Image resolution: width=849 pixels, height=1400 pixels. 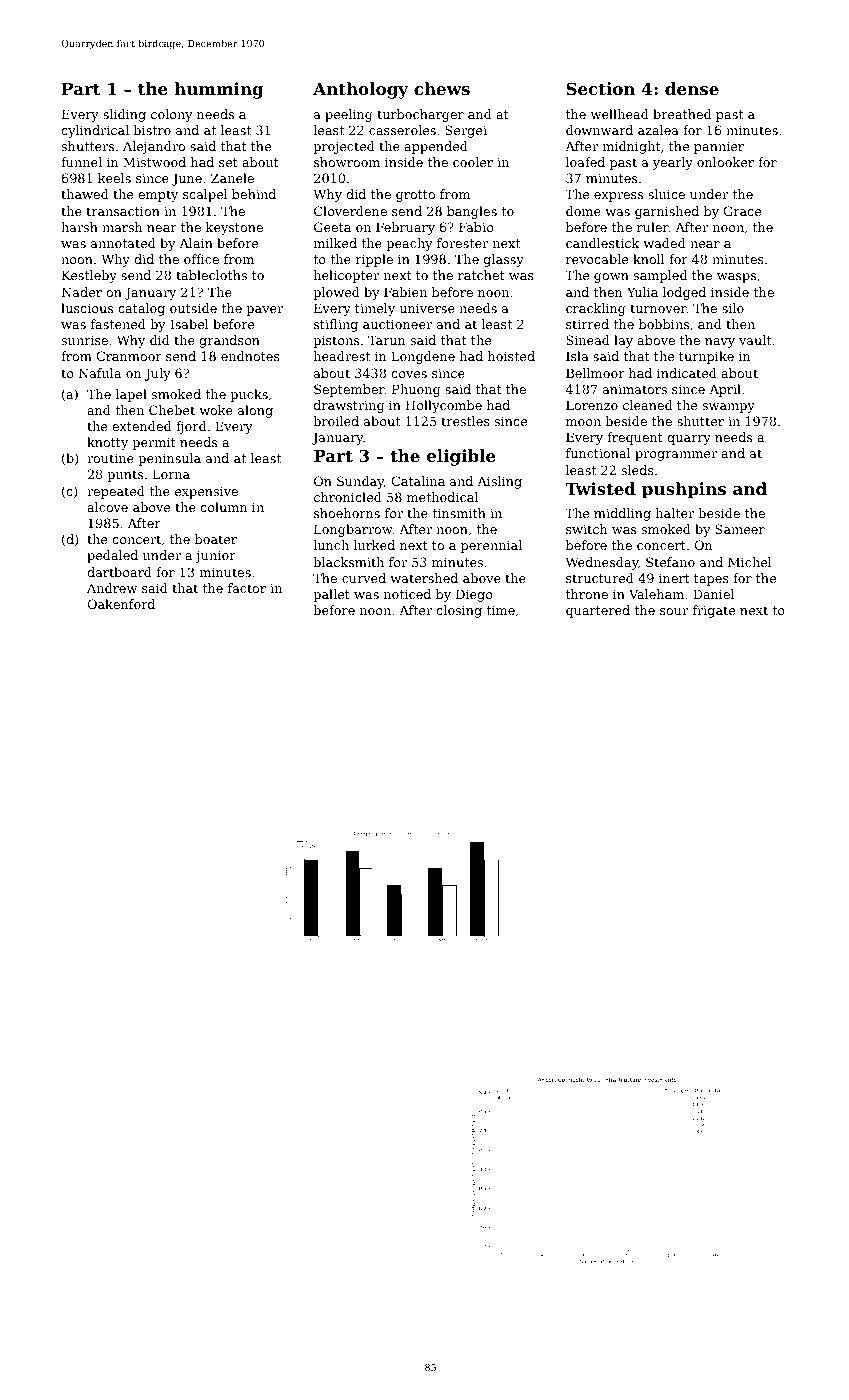 I want to click on bangles, so click(x=472, y=212).
